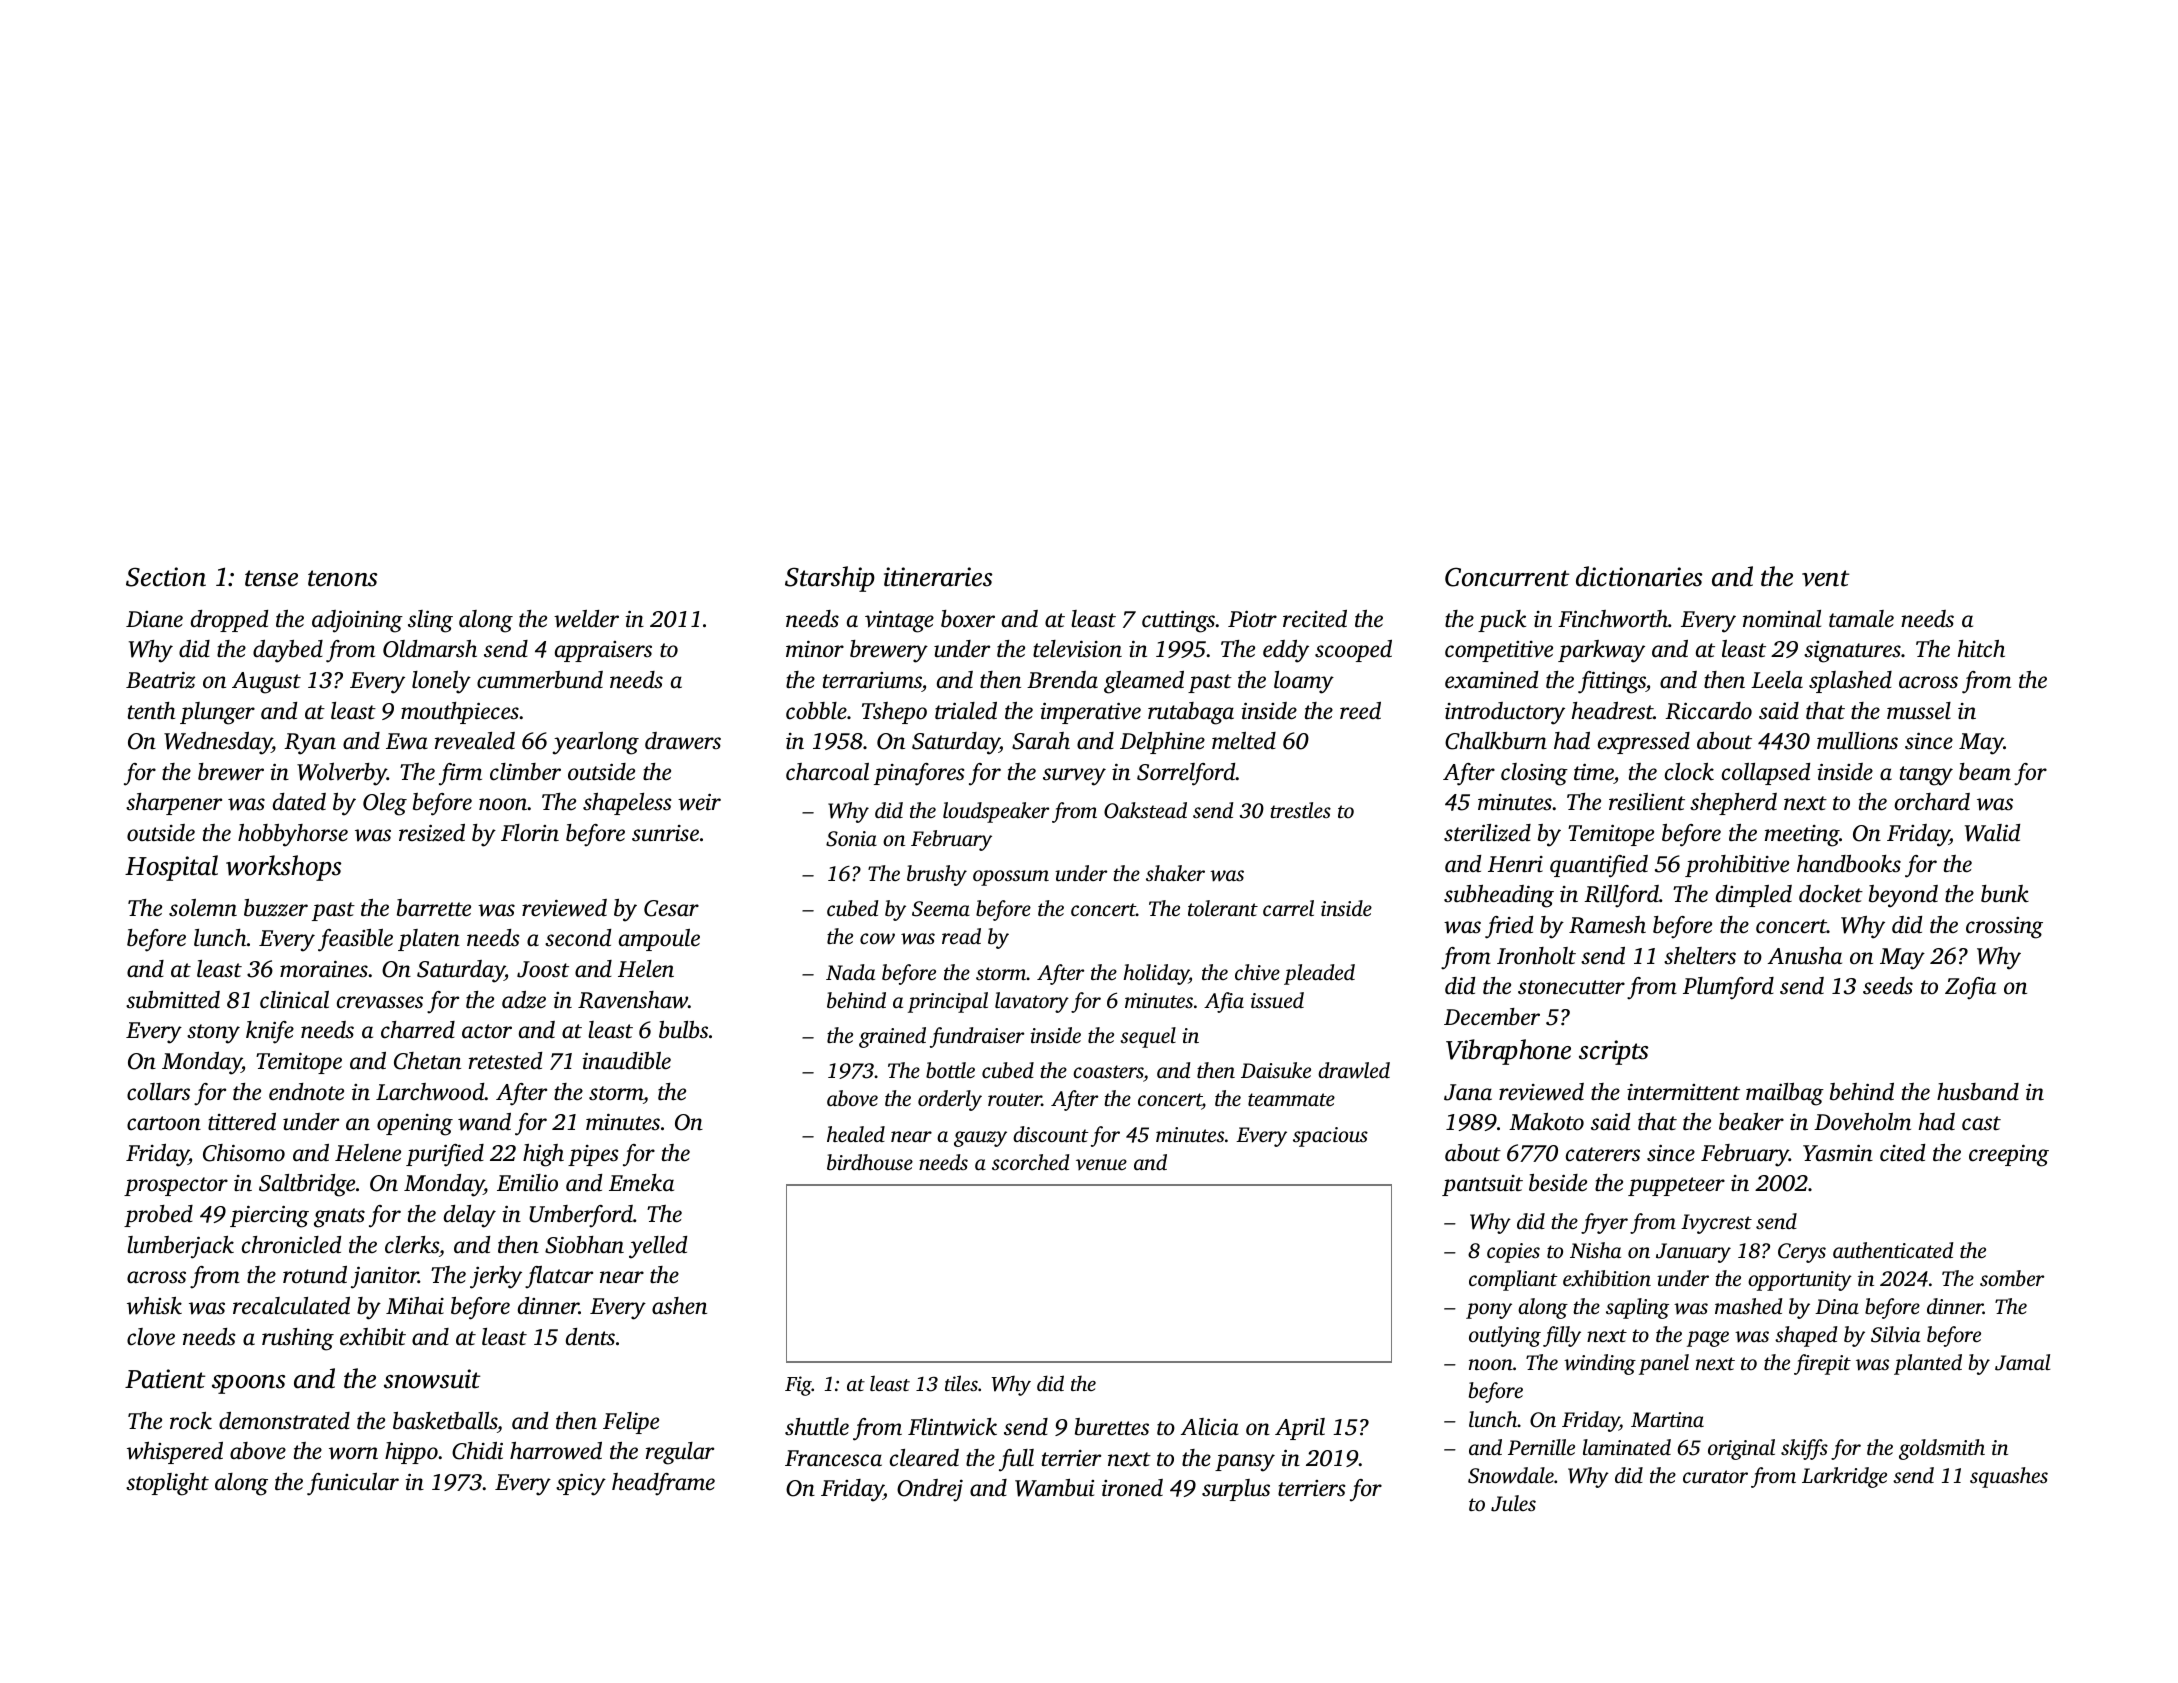 This document has width=2178, height=1683. What do you see at coordinates (1639, 576) in the document?
I see `dictionaries` at bounding box center [1639, 576].
